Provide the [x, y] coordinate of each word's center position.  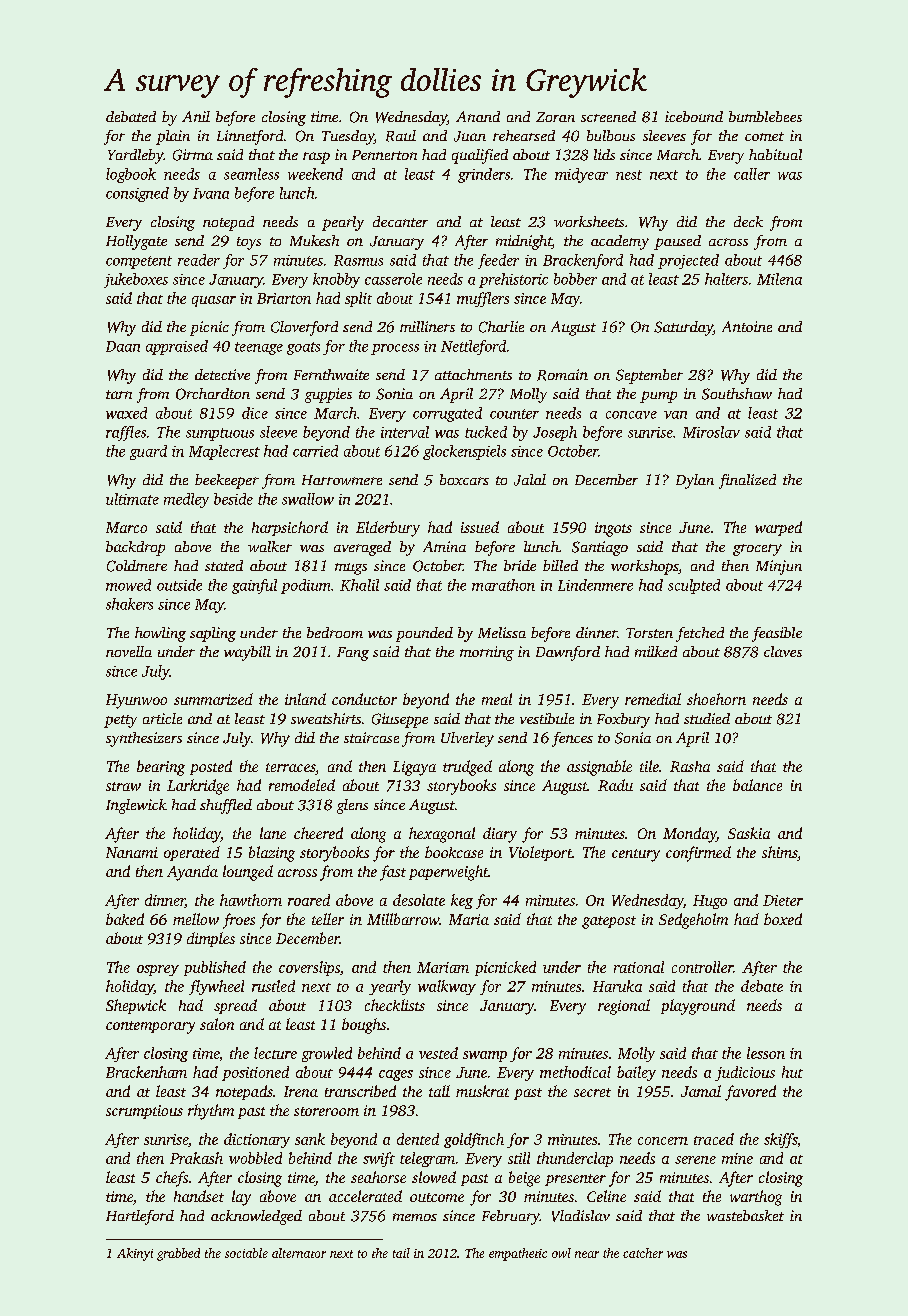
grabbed [178, 1254]
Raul [401, 136]
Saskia [749, 833]
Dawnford [568, 653]
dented [418, 1139]
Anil [196, 116]
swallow [308, 499]
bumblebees [765, 116]
